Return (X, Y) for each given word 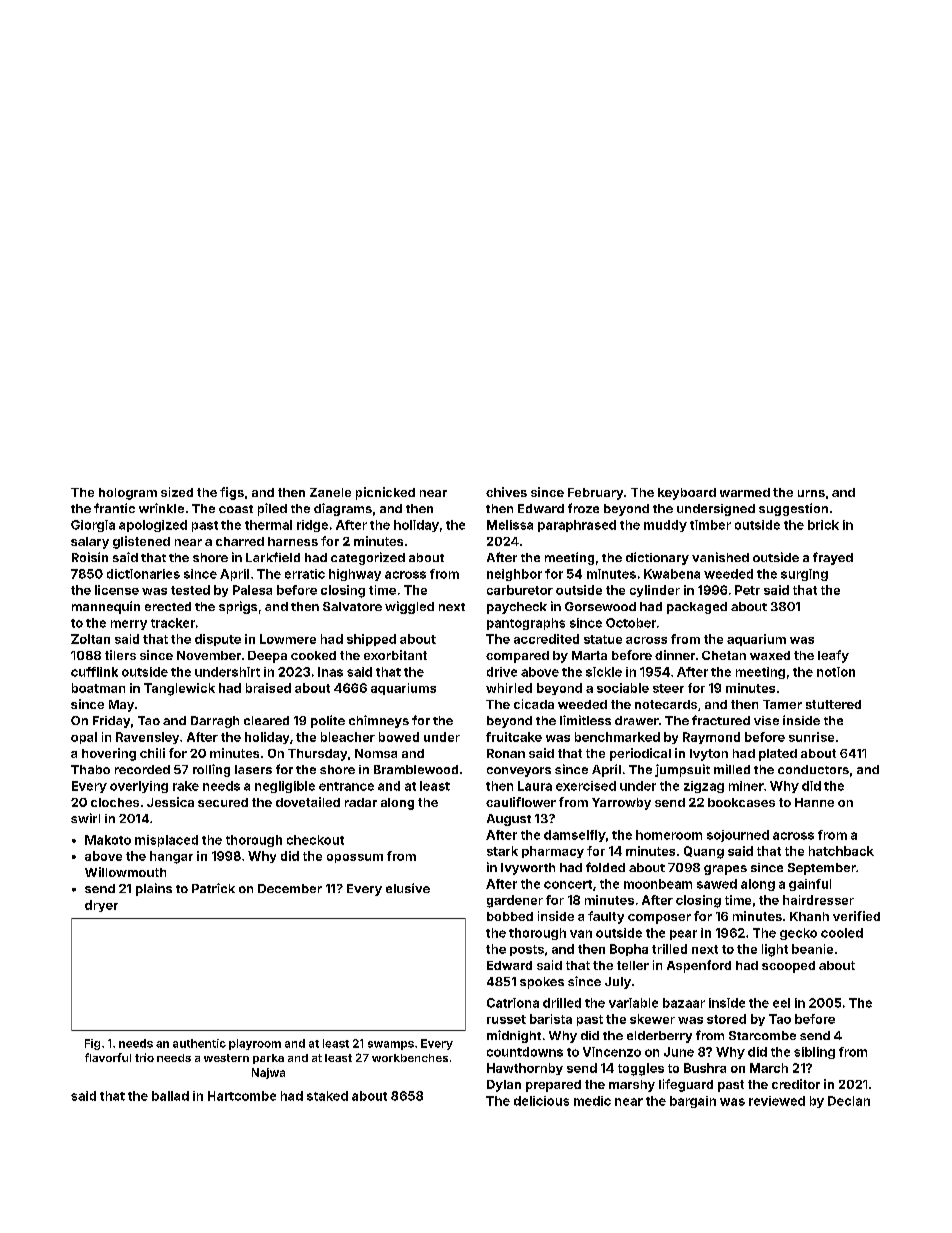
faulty (606, 917)
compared (517, 657)
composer (659, 919)
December (290, 888)
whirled (509, 688)
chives (506, 492)
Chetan (724, 655)
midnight (514, 1036)
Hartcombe (242, 1096)
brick (823, 525)
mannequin (106, 607)
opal (84, 738)
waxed (770, 655)
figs (232, 493)
